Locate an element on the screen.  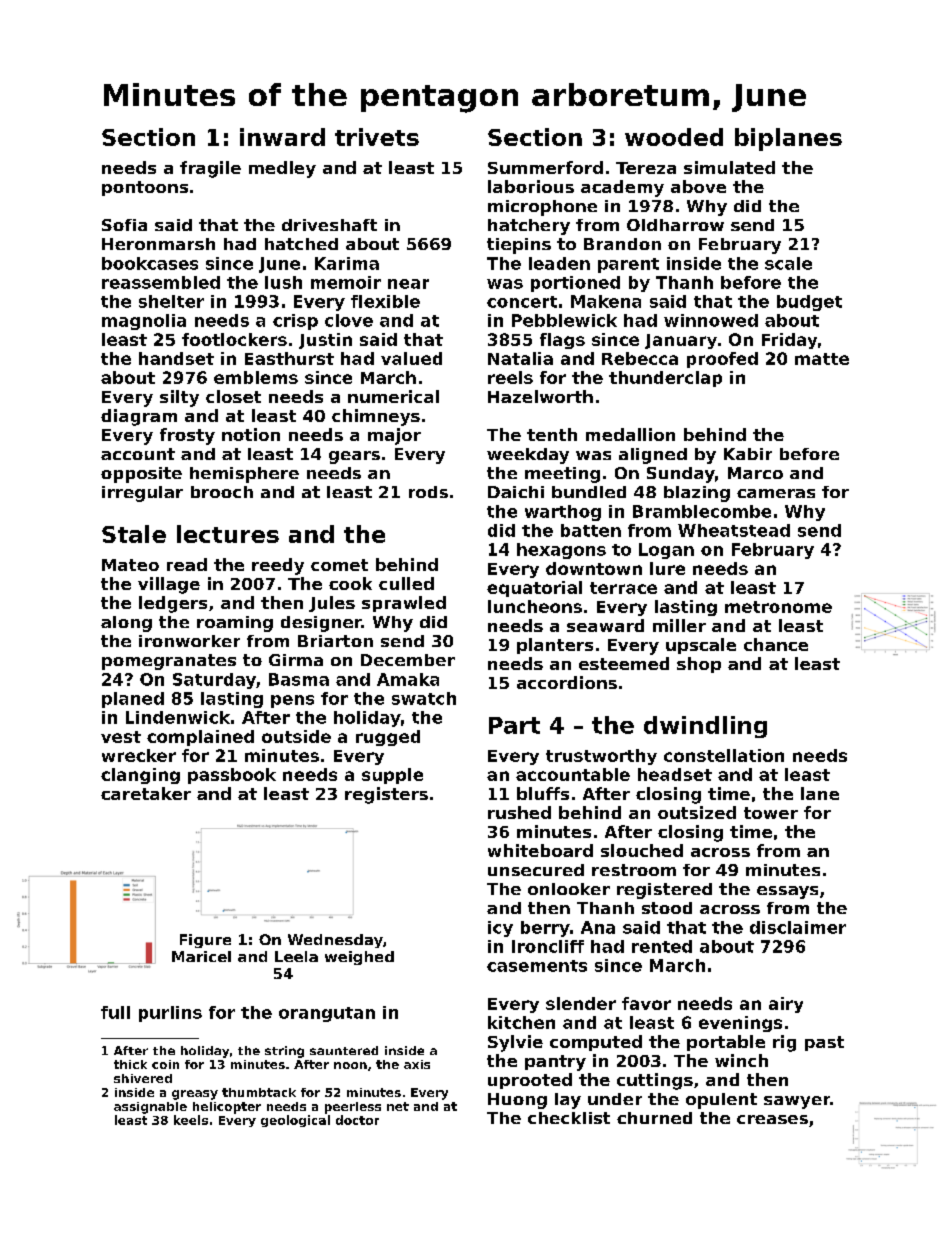
inward is located at coordinates (282, 137).
